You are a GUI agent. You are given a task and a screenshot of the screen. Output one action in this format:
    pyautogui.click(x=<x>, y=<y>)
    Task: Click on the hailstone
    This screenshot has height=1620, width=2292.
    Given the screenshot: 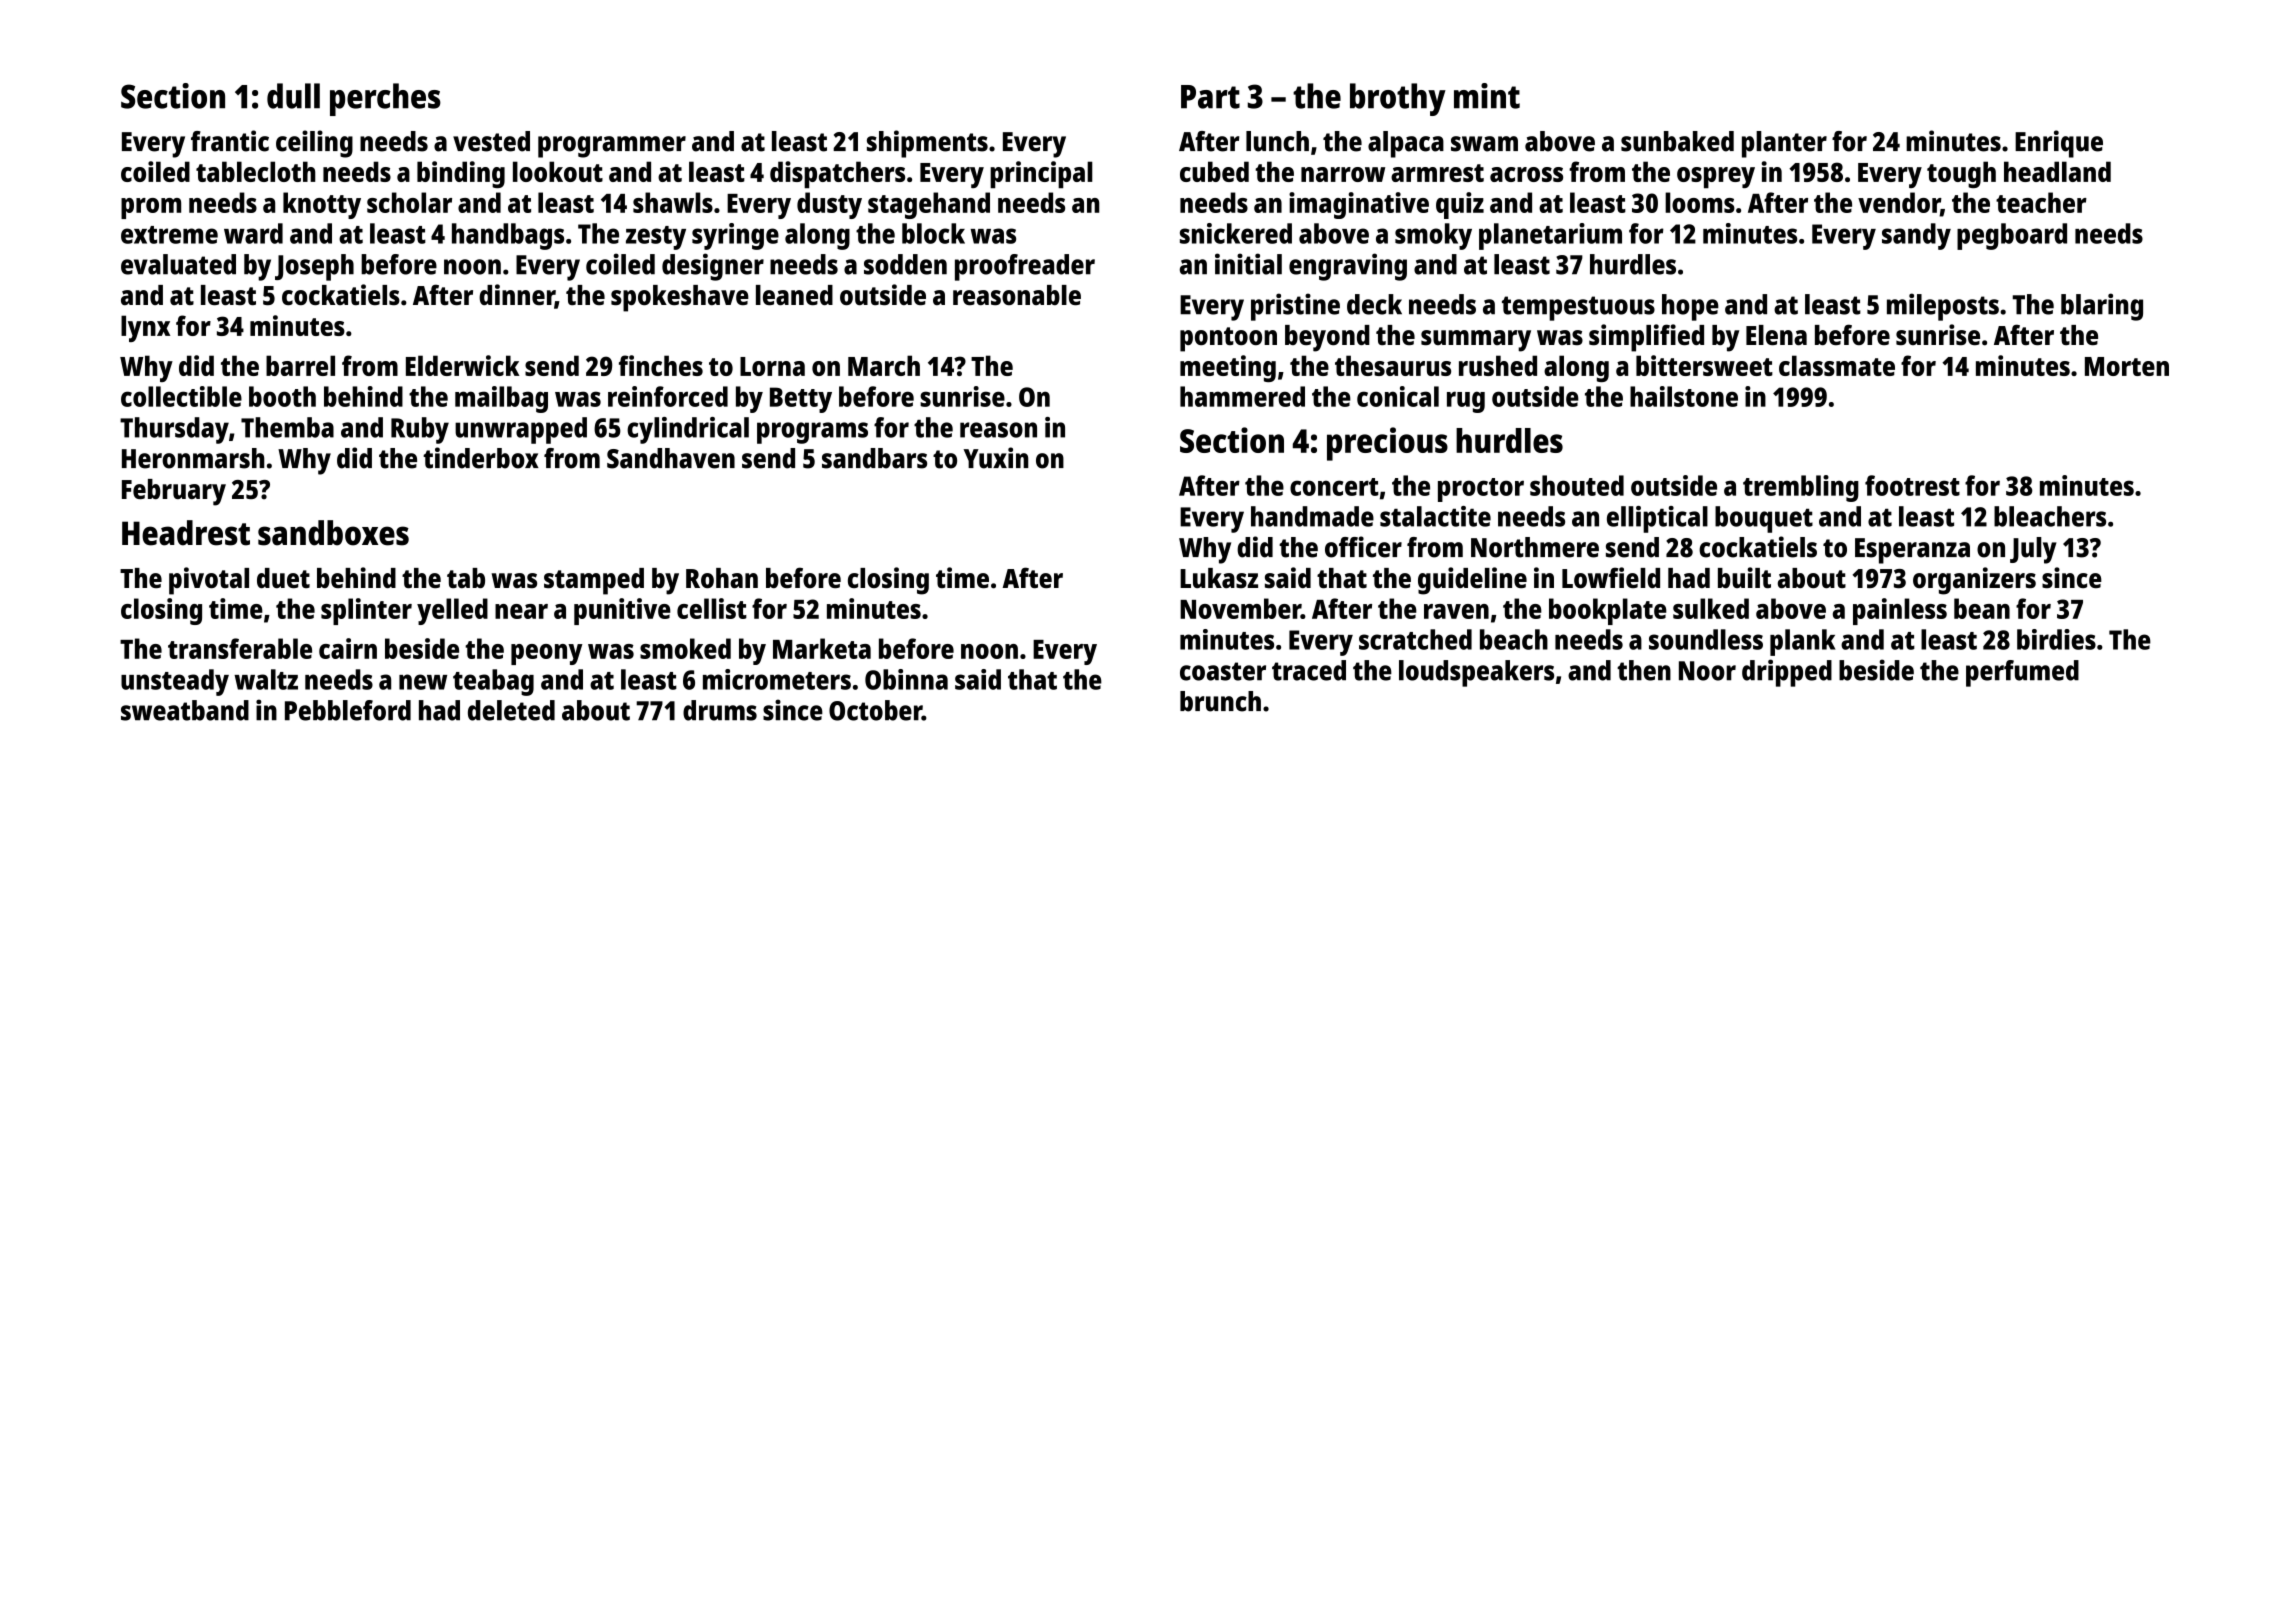 What is the action you would take?
    pyautogui.click(x=1684, y=396)
